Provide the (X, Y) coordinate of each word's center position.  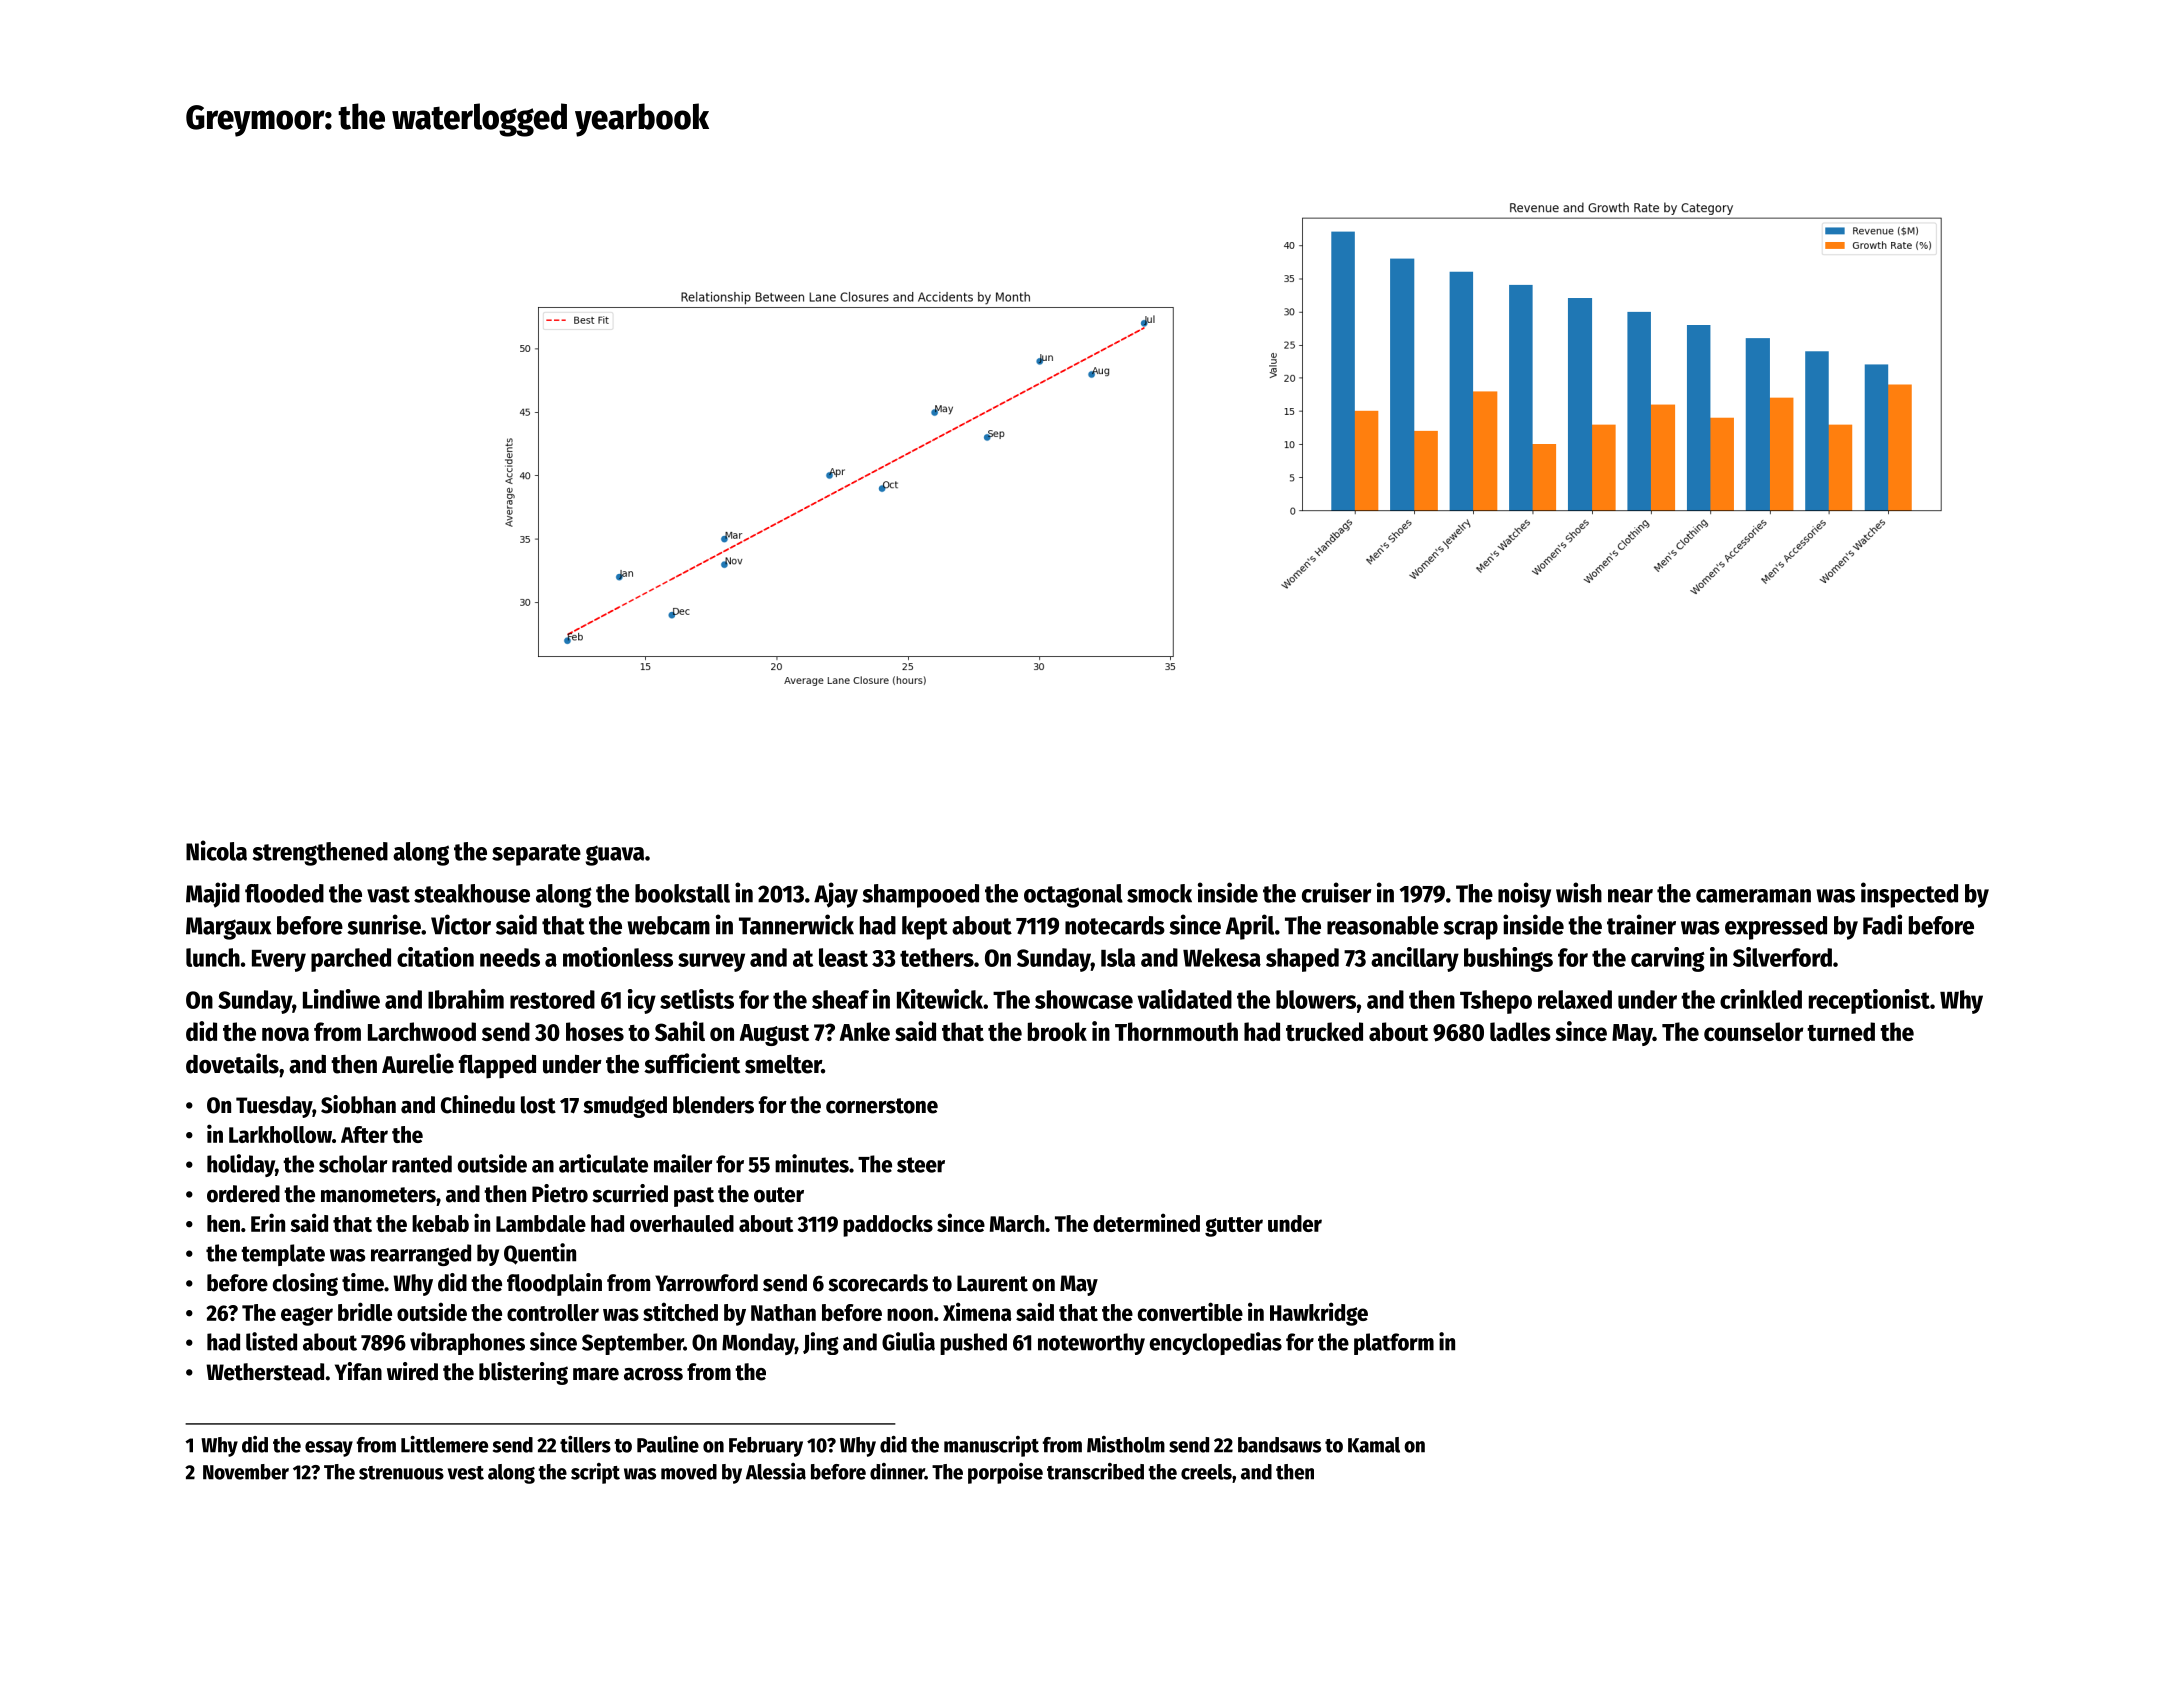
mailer (683, 1163)
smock (1159, 893)
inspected (1909, 895)
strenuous (401, 1473)
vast (388, 894)
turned (1841, 1031)
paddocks (888, 1226)
